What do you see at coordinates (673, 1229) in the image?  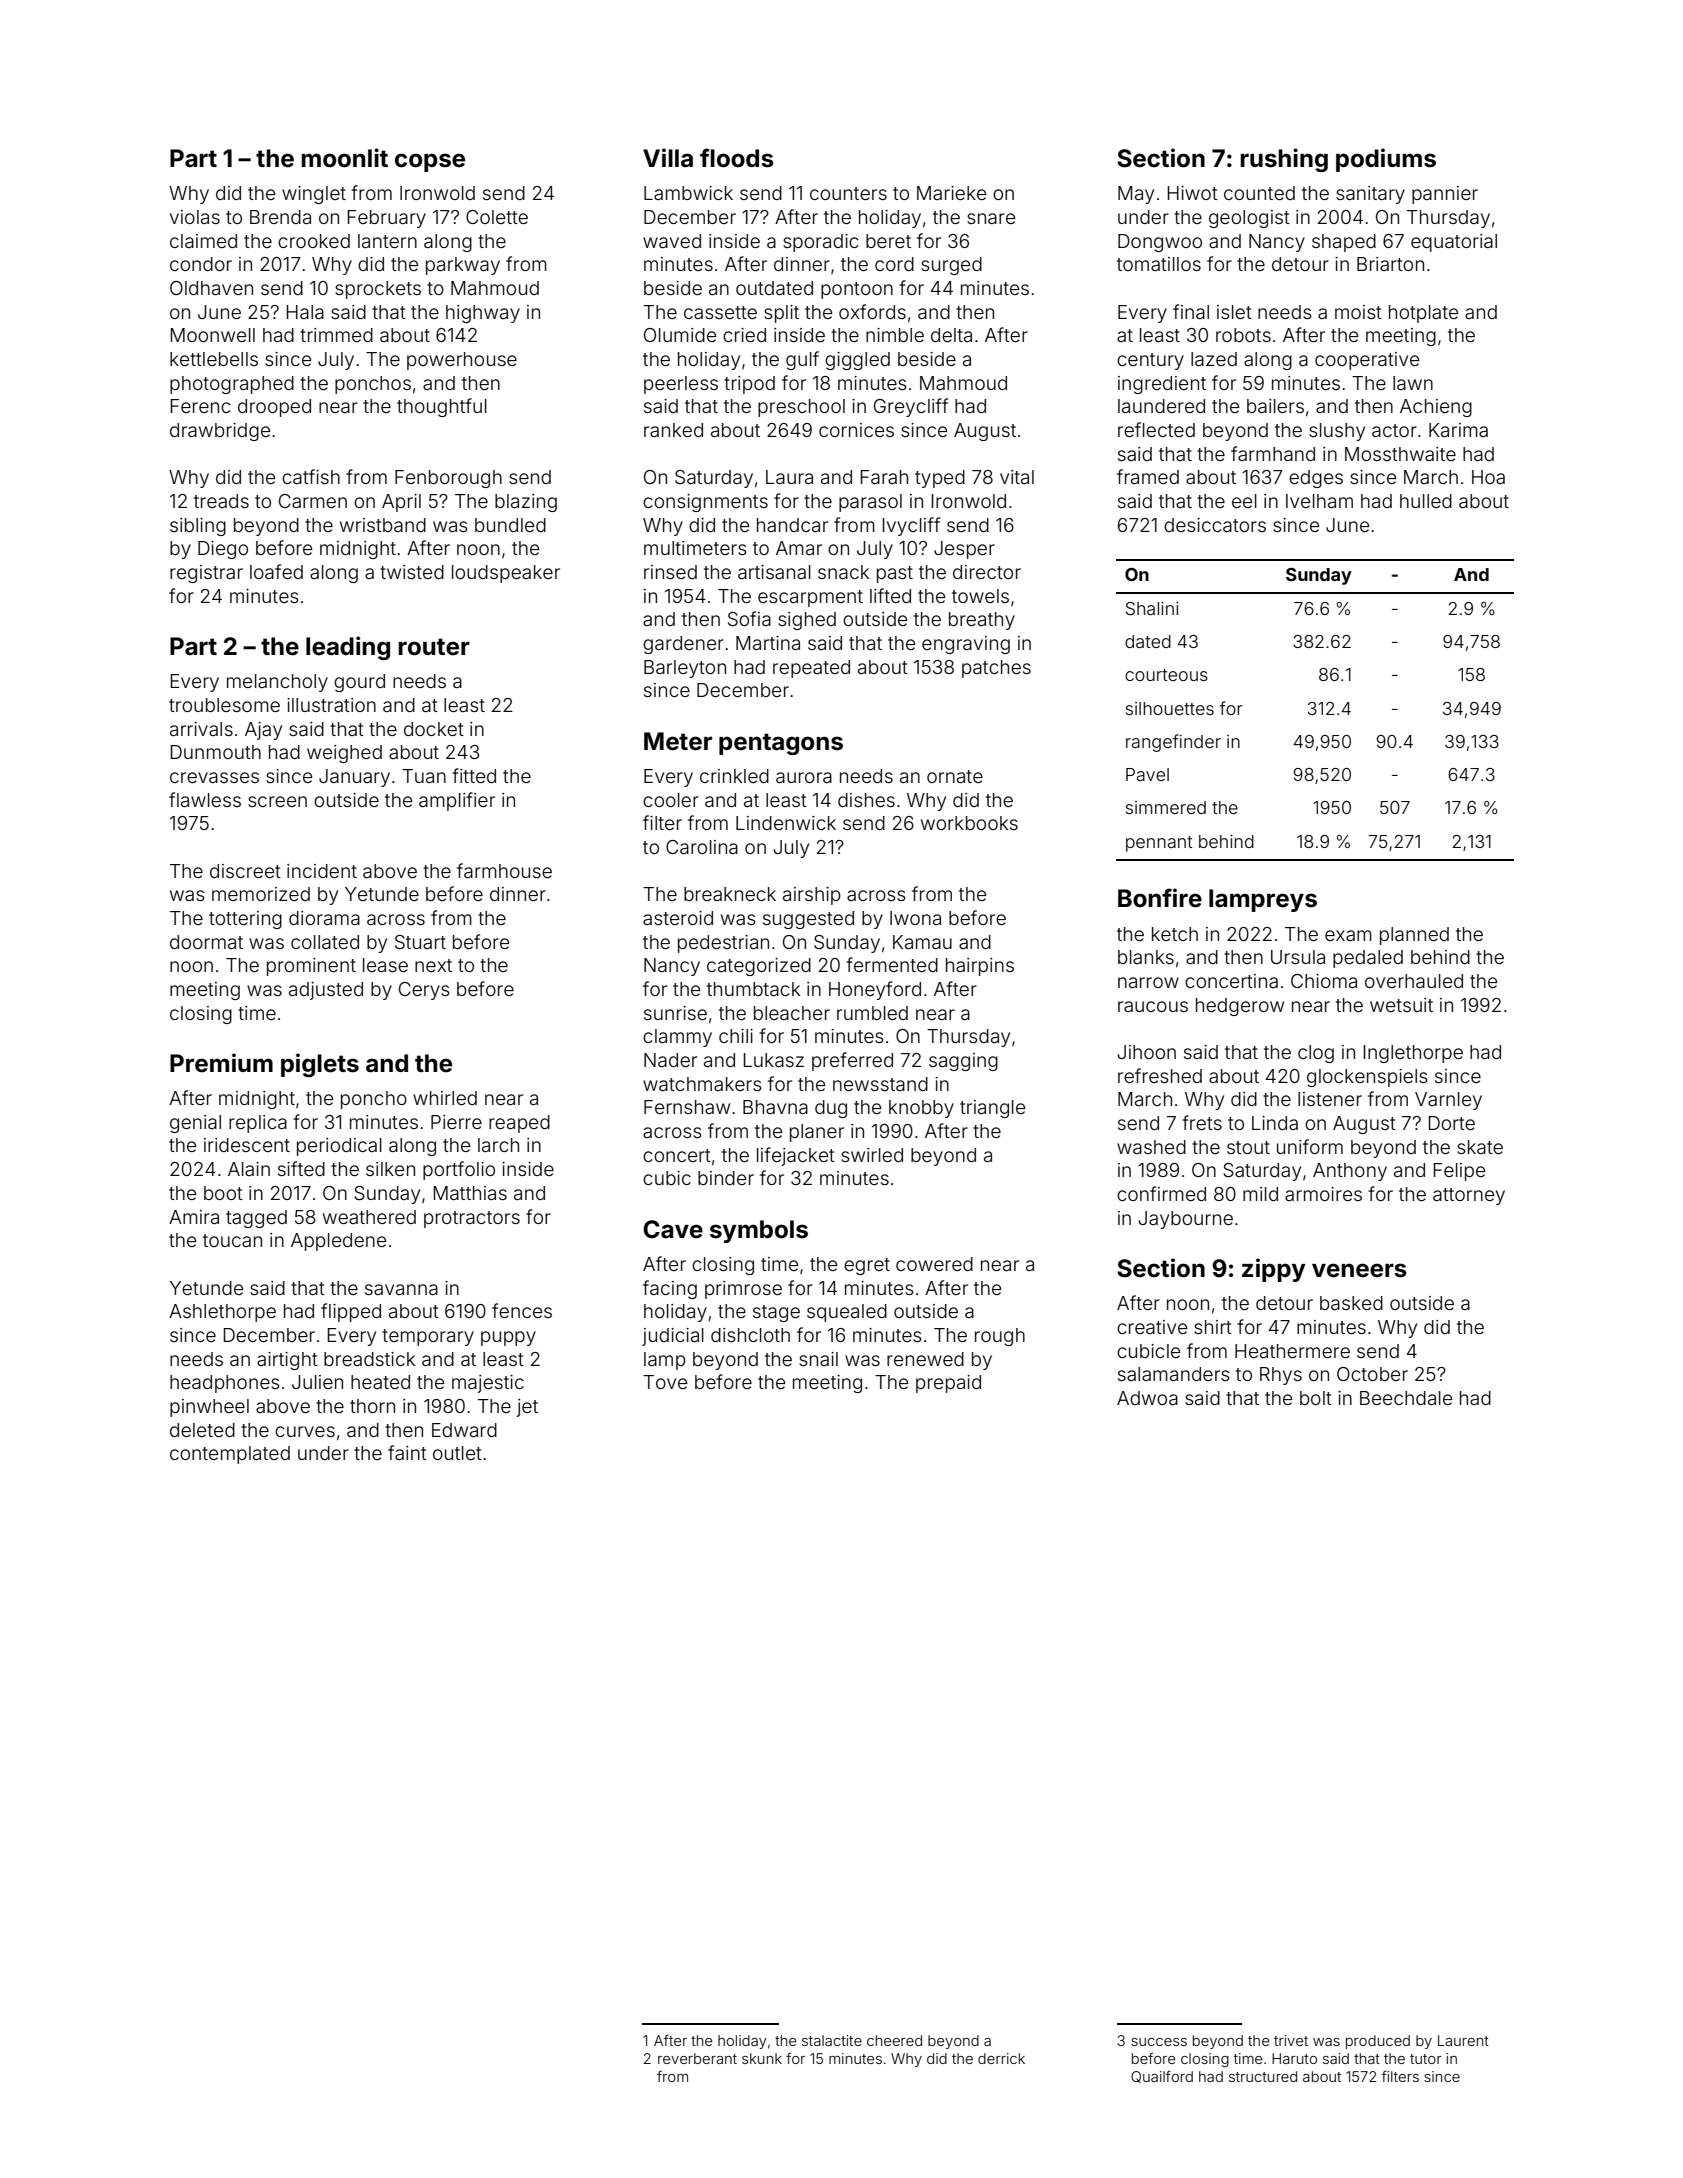 I see `Cave` at bounding box center [673, 1229].
